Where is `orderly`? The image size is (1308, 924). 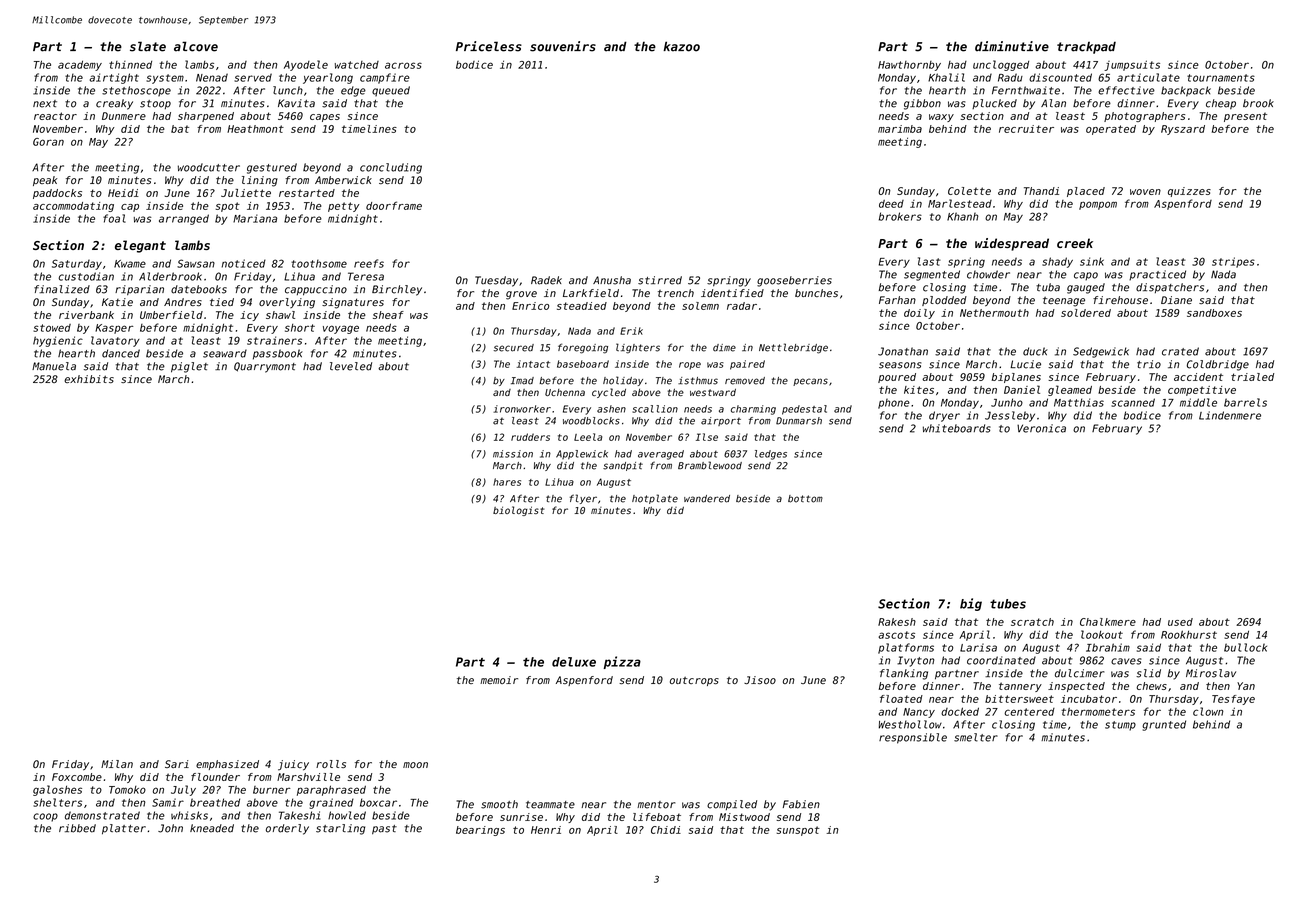
orderly is located at coordinates (287, 829).
